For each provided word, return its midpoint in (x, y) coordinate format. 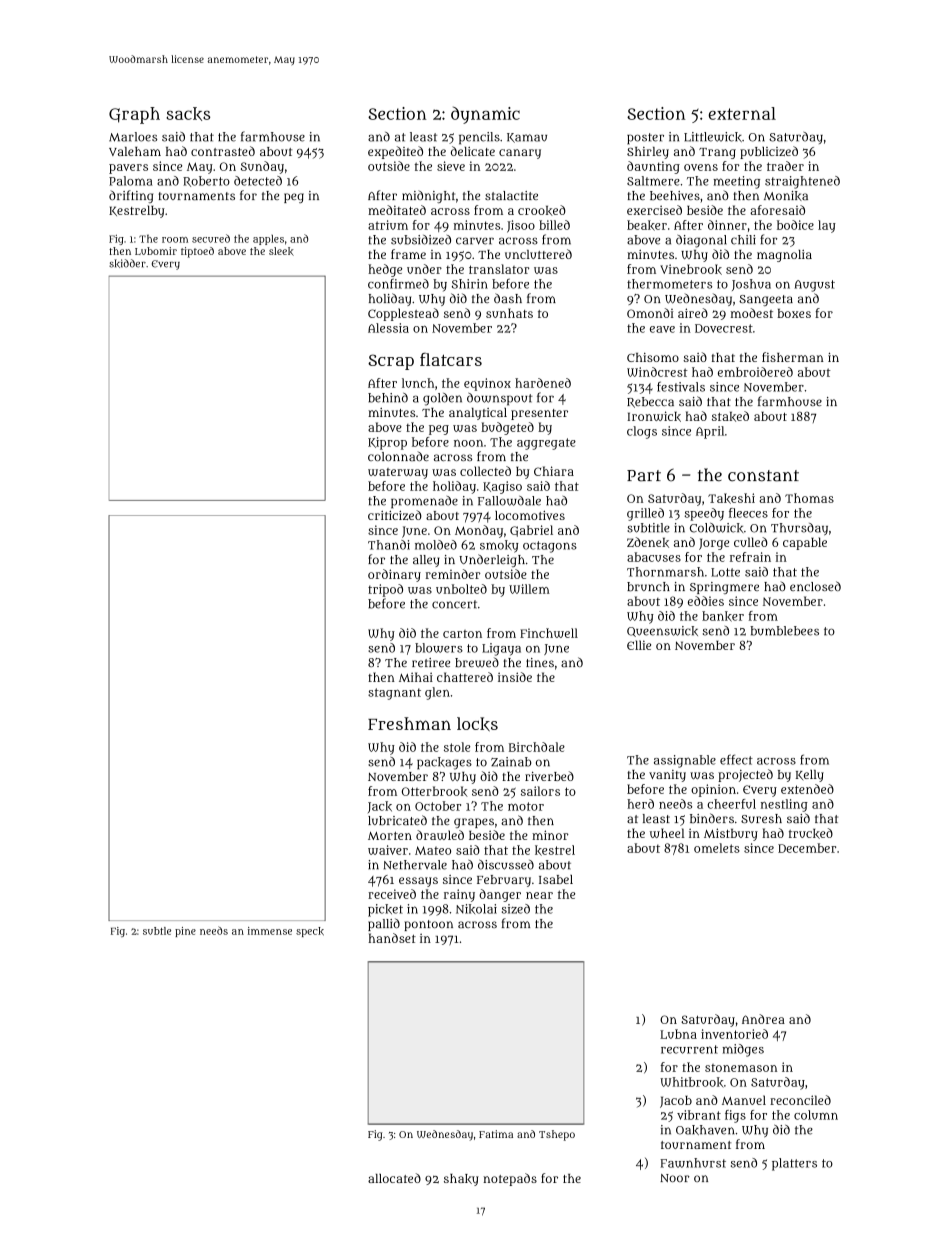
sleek (281, 251)
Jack (380, 807)
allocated (394, 1178)
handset (392, 938)
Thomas (809, 498)
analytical (478, 414)
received (392, 894)
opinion (713, 790)
